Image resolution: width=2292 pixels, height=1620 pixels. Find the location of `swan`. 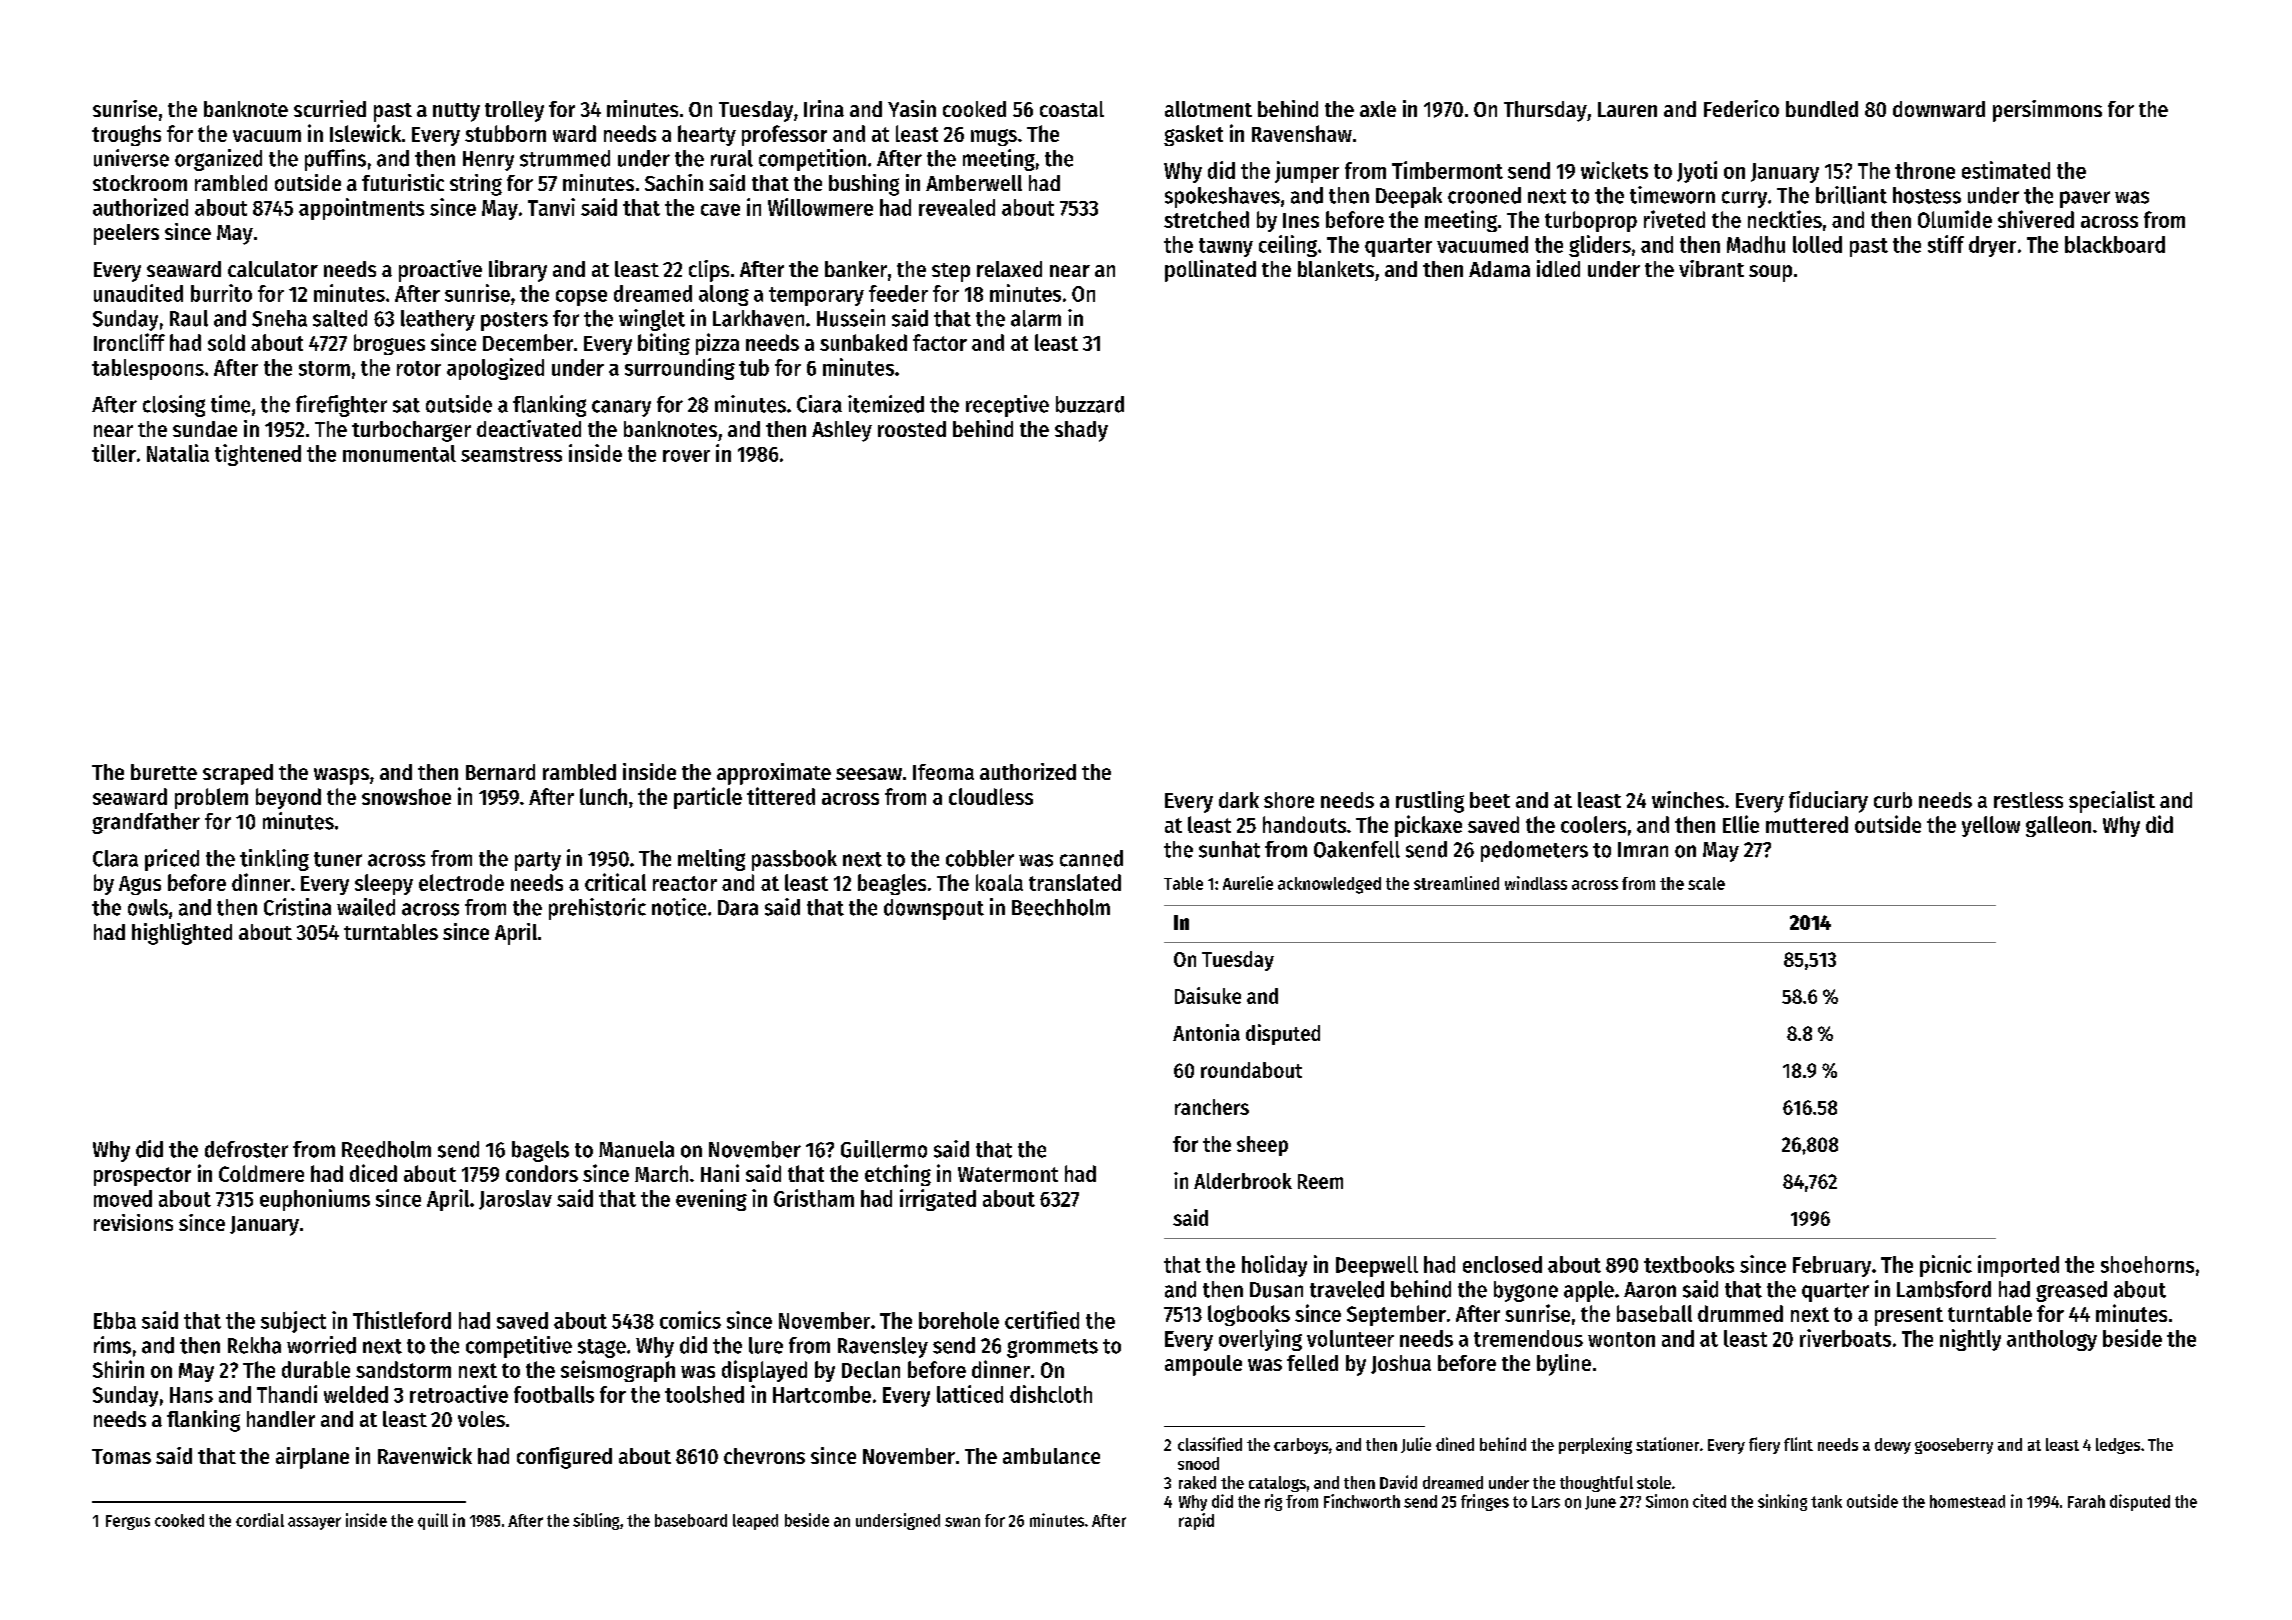

swan is located at coordinates (962, 1522).
